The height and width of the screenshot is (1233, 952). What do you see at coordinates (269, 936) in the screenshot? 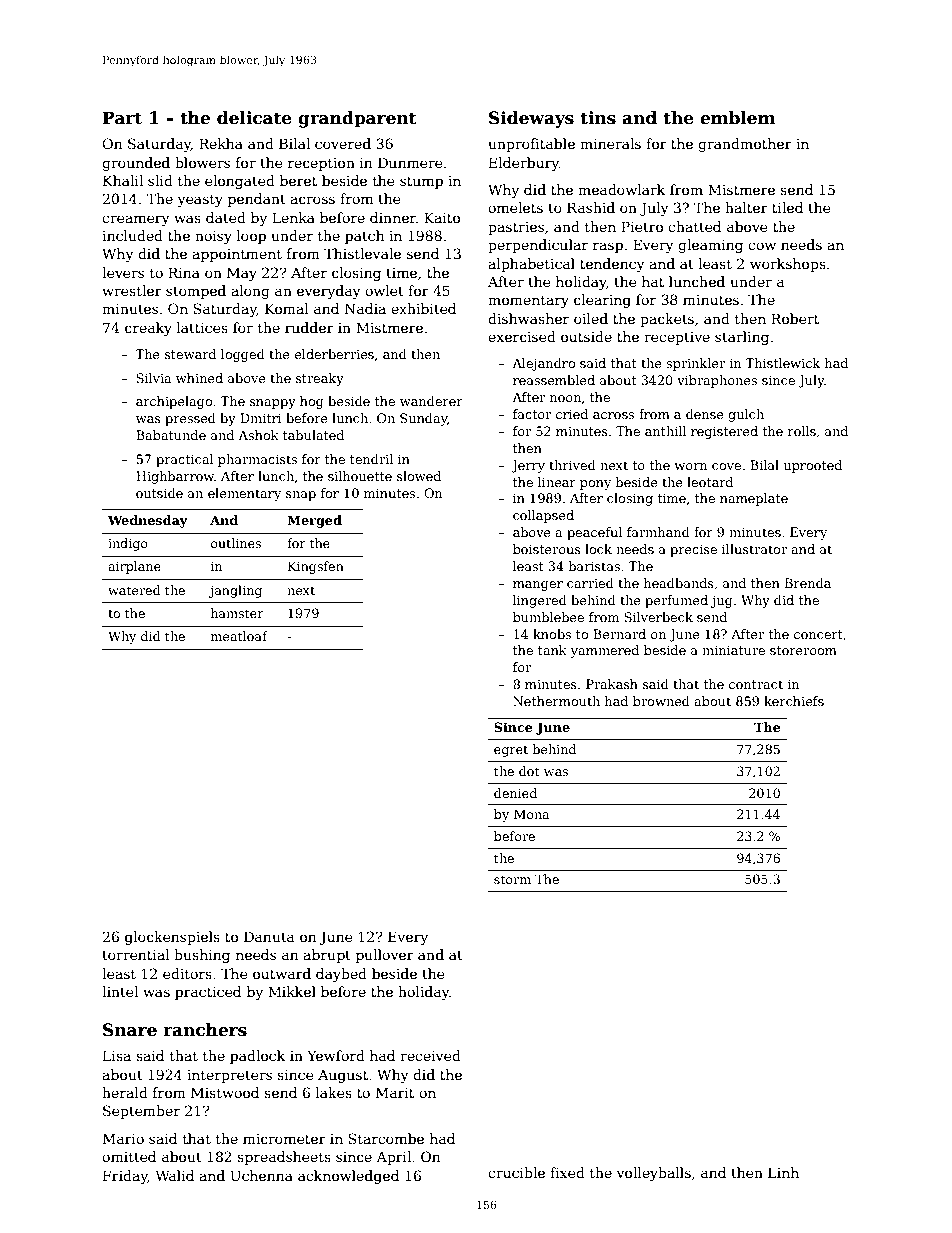
I see `Danuta` at bounding box center [269, 936].
